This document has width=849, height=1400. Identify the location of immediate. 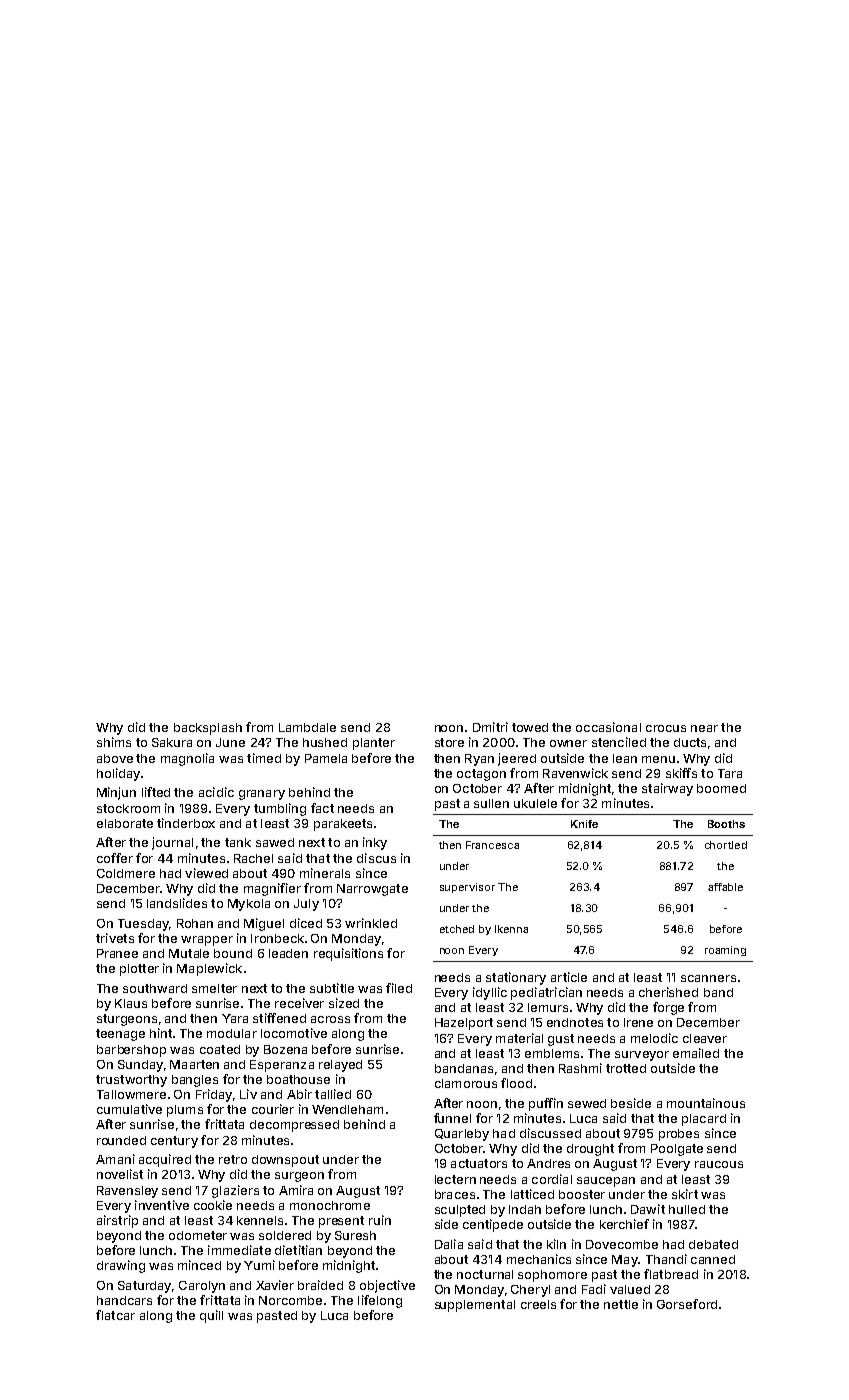
(239, 1250).
